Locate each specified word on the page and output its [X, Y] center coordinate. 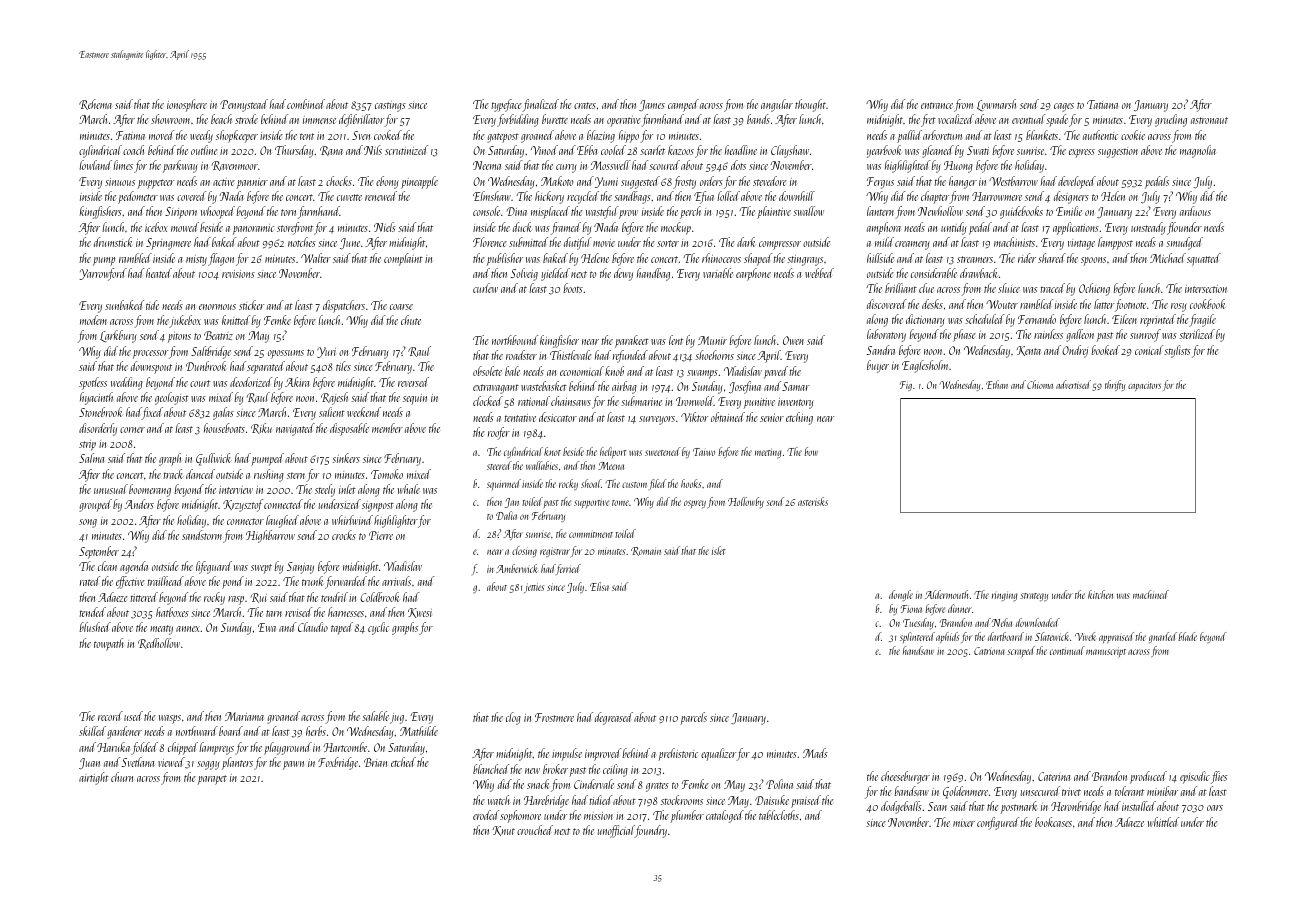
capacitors [1144, 386]
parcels [693, 718]
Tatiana [1102, 104]
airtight [94, 778]
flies [1219, 777]
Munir [712, 340]
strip [87, 445]
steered [499, 465]
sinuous [120, 182]
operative [624, 121]
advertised [1073, 384]
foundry [651, 831]
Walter [316, 258]
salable [375, 716]
